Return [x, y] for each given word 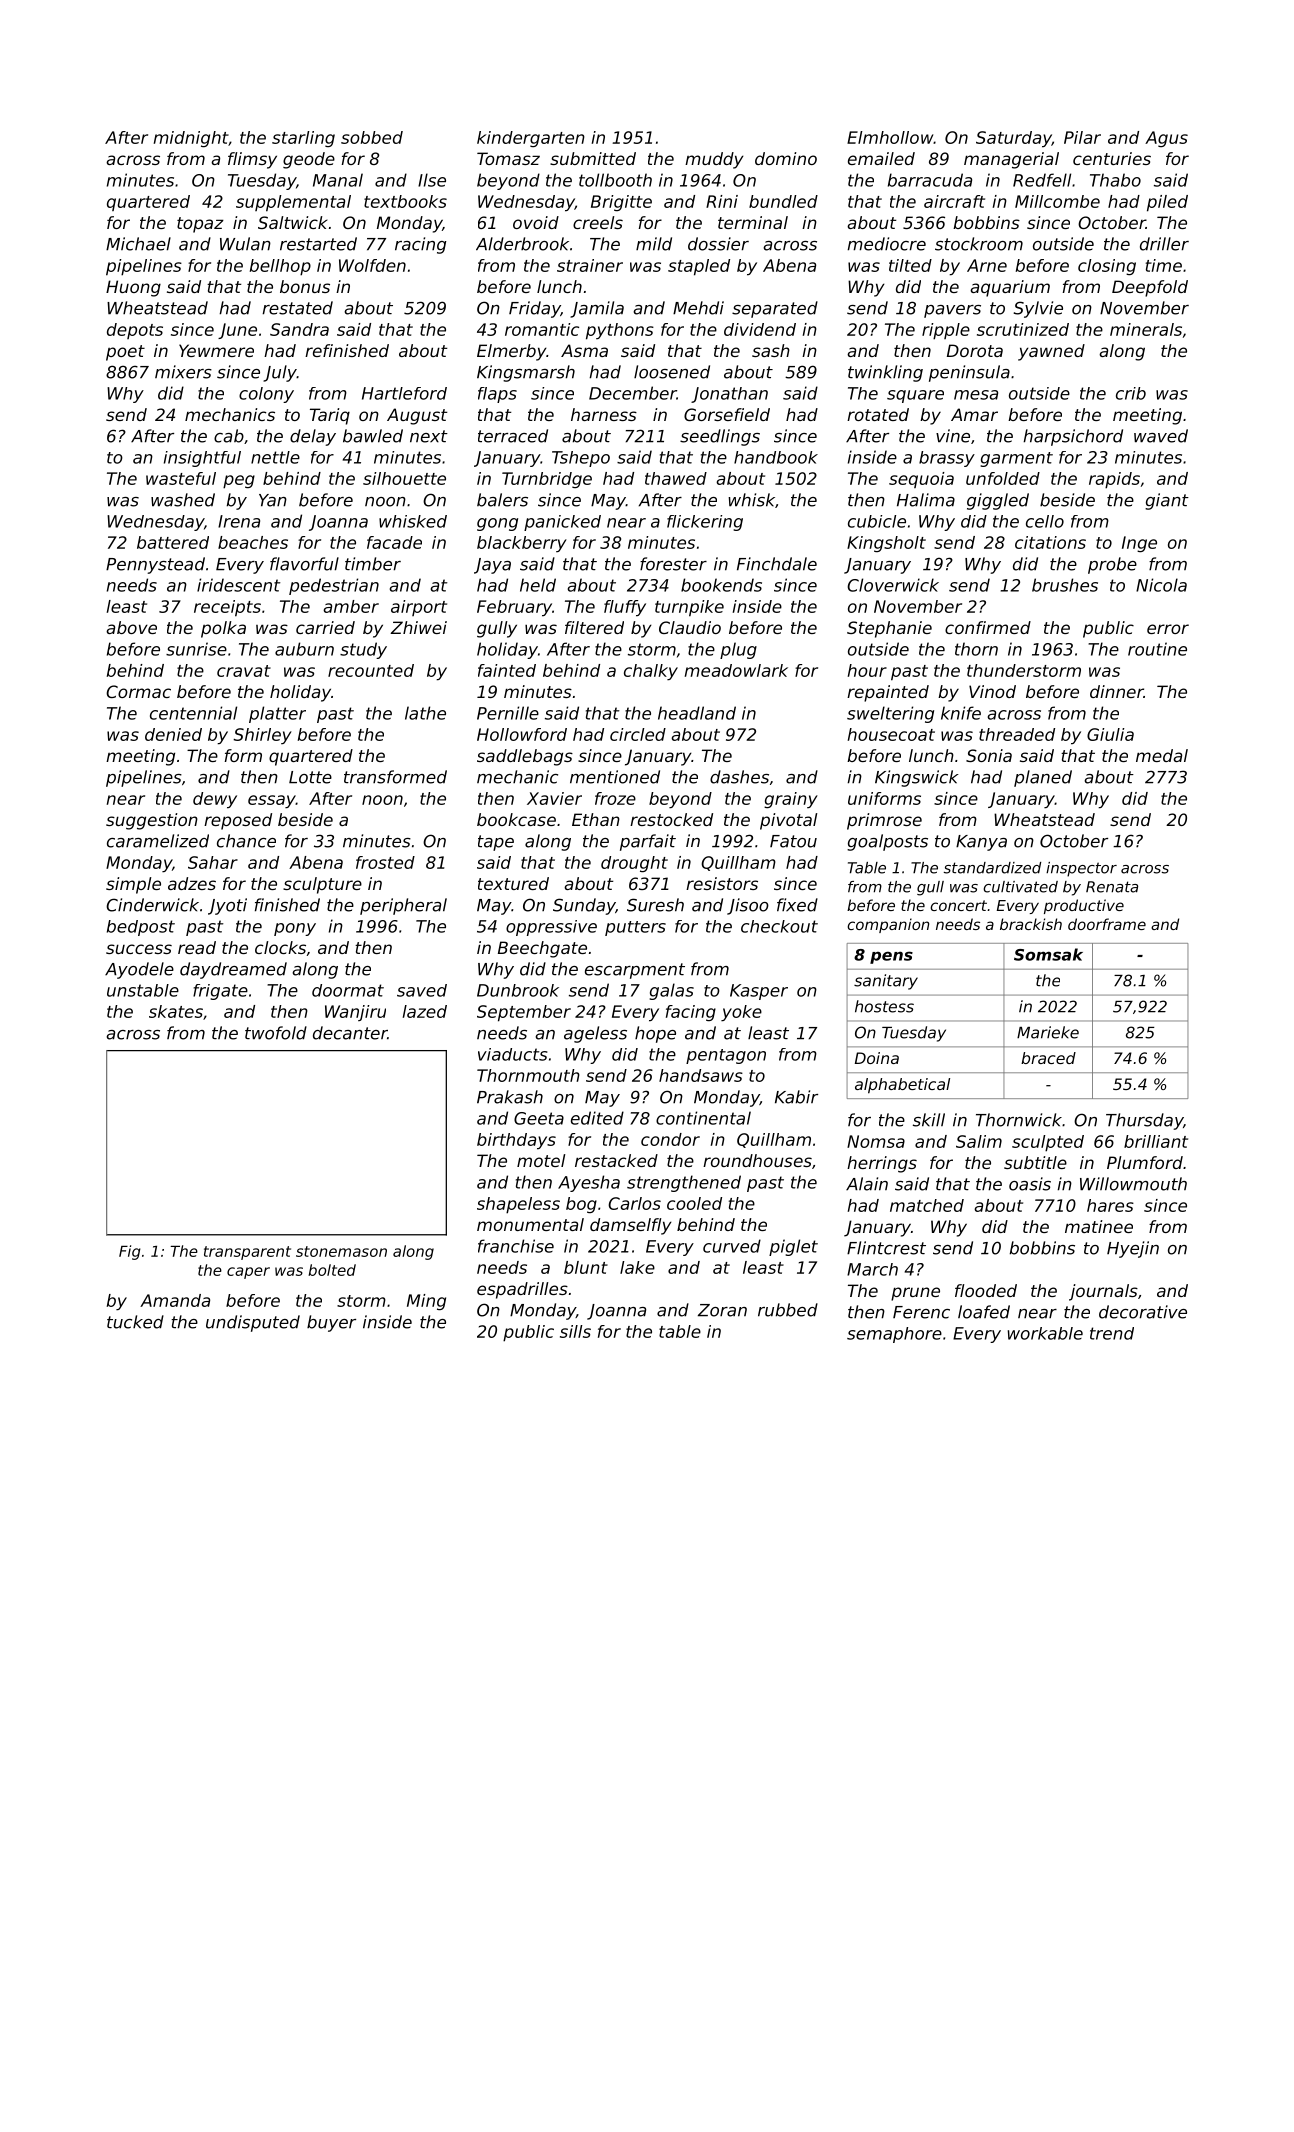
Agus [1166, 139]
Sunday [584, 906]
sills [575, 1331]
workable [1045, 1333]
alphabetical [902, 1086]
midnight [191, 139]
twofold [276, 1033]
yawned [1051, 352]
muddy [714, 160]
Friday [535, 309]
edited [597, 1118]
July [280, 373]
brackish [1031, 924]
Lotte [310, 777]
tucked [135, 1322]
